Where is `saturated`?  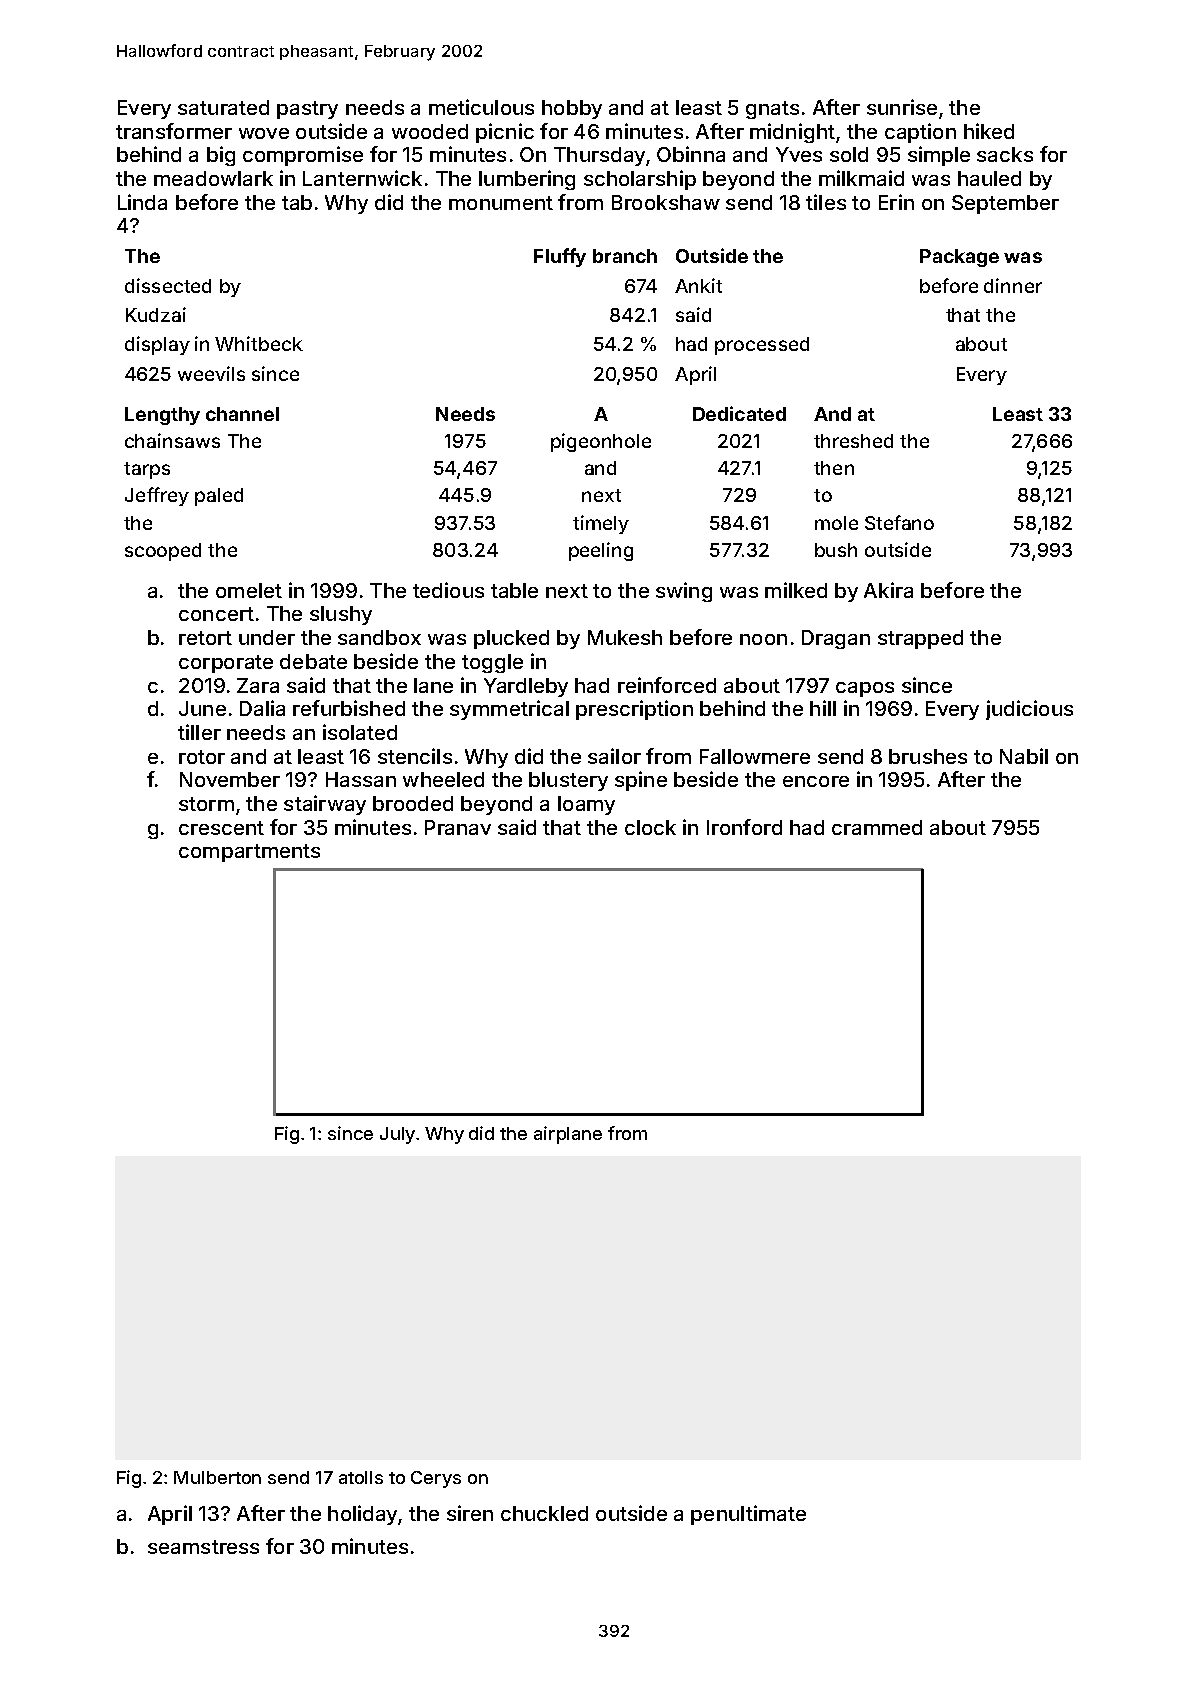 saturated is located at coordinates (223, 107).
